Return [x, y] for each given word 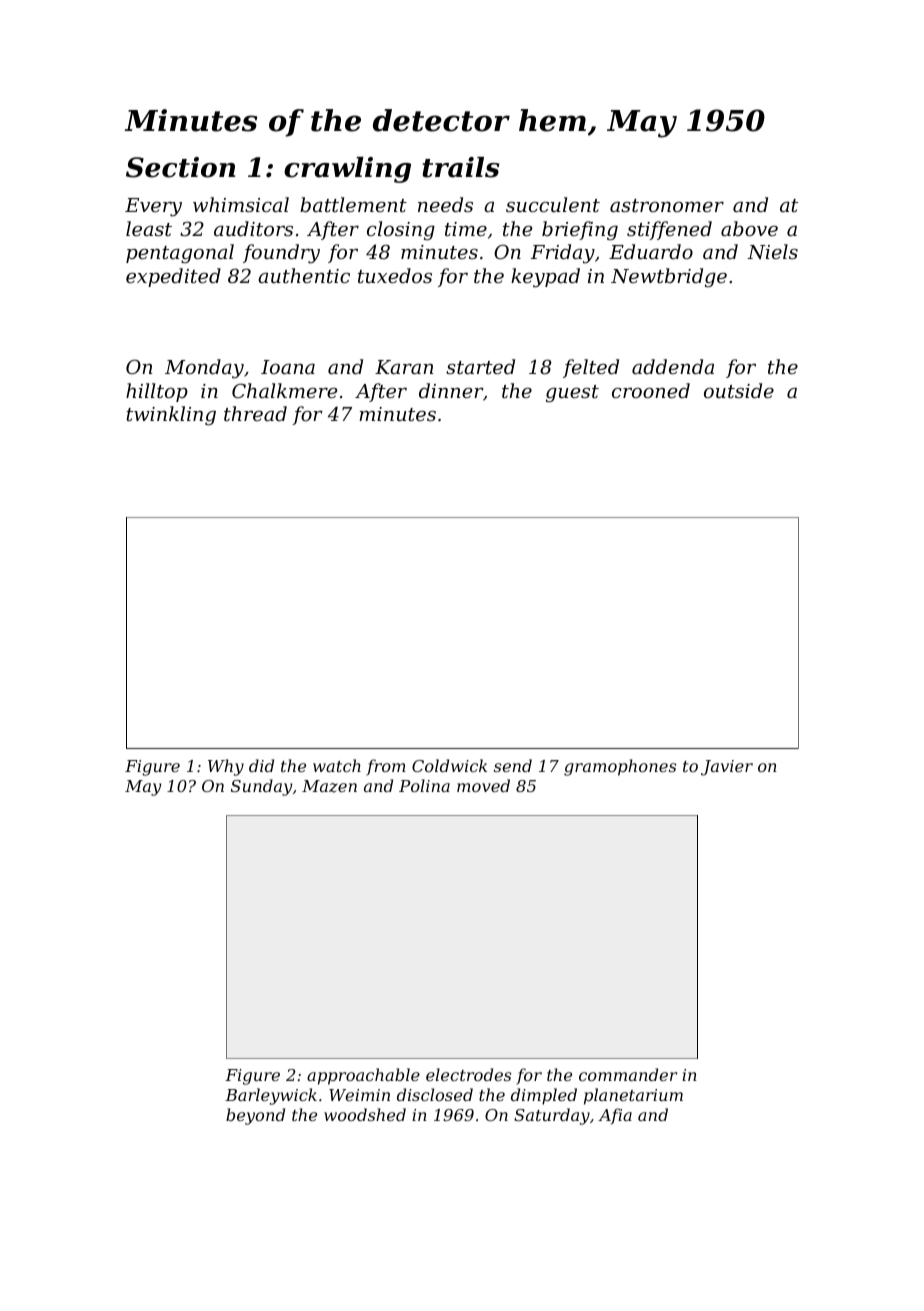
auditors [253, 228]
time [466, 229]
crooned [651, 390]
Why [226, 767]
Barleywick [271, 1096]
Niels [772, 251]
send [513, 765]
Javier [727, 768]
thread [255, 413]
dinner [451, 390]
